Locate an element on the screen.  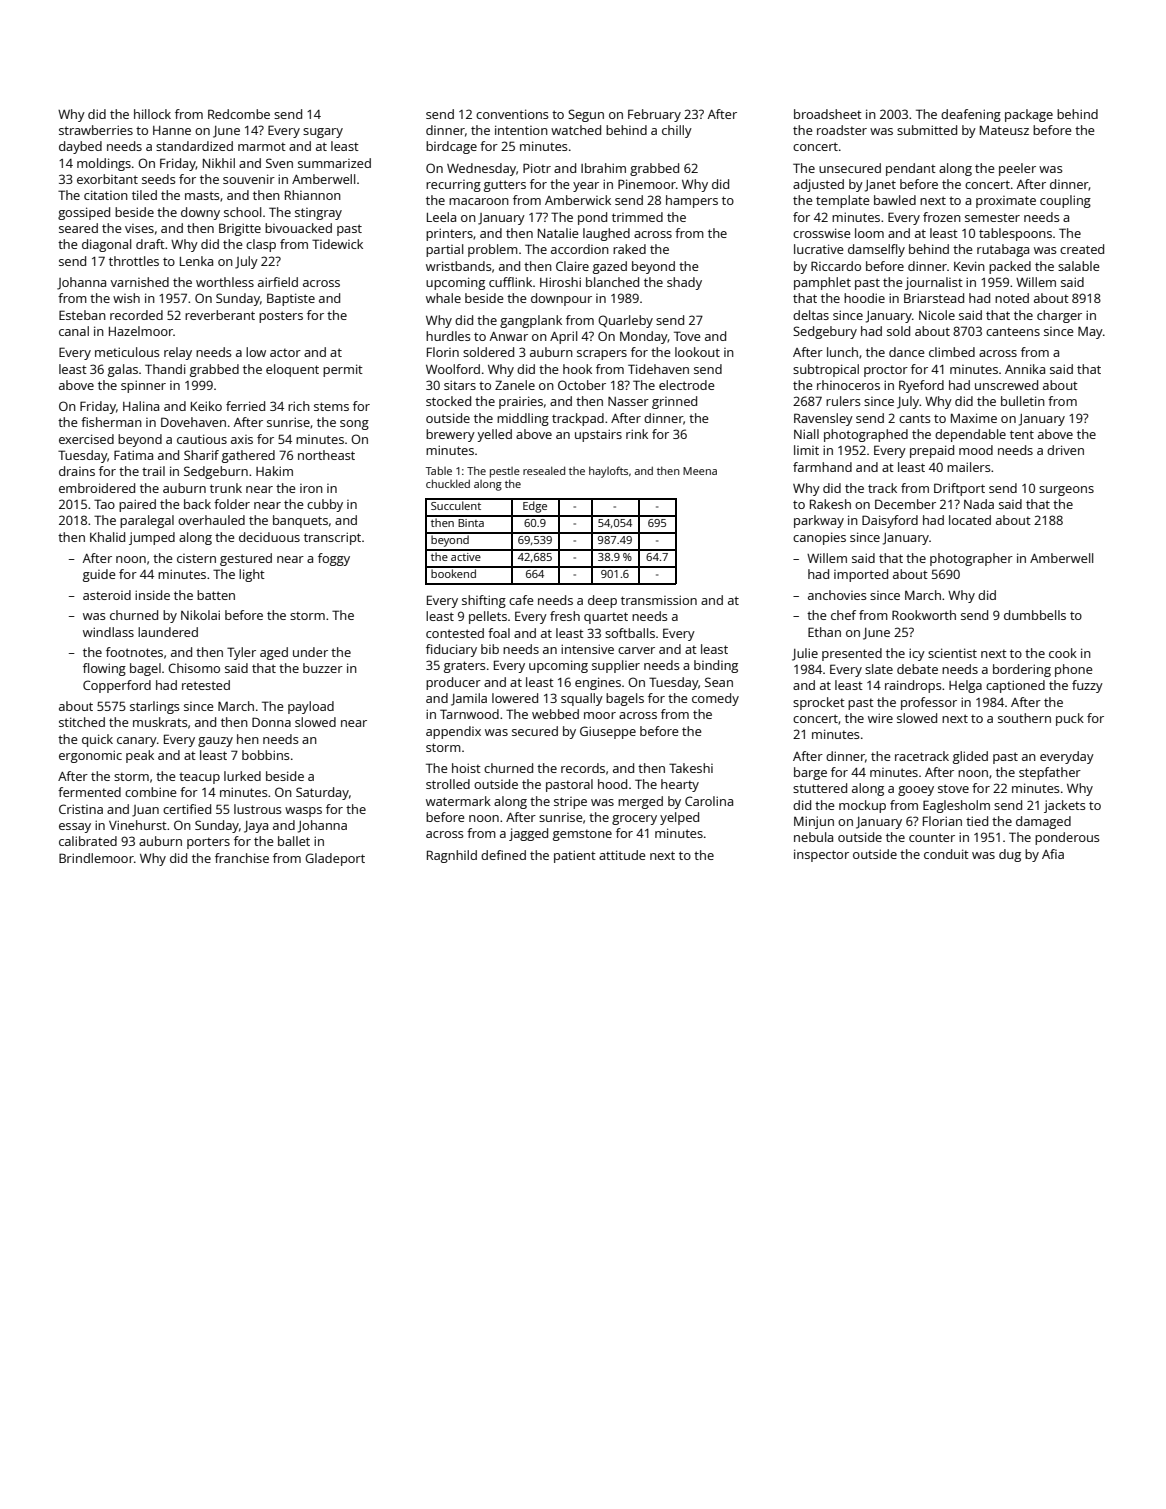
meticulous is located at coordinates (127, 352).
